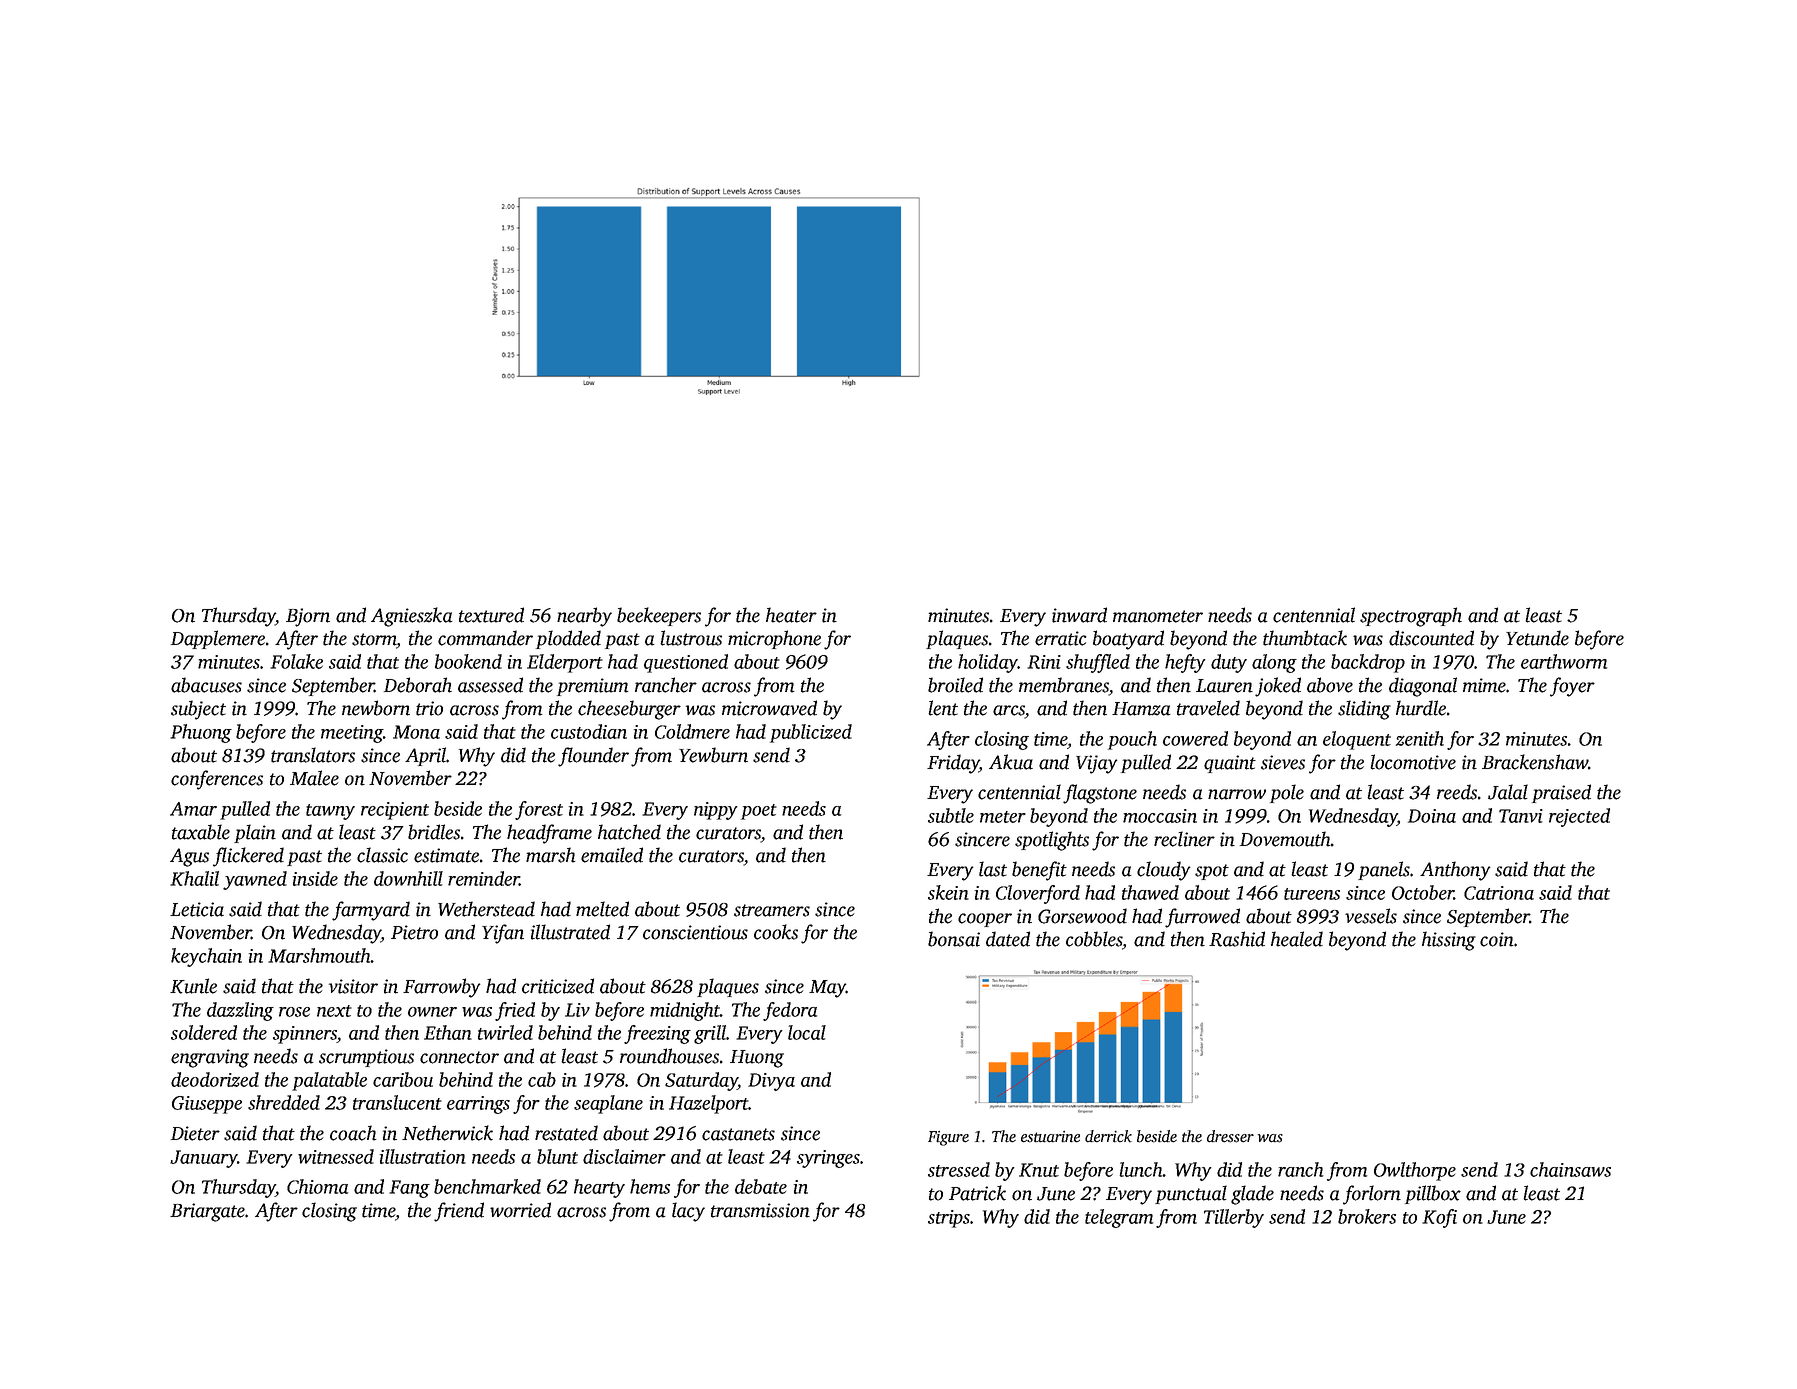 Image resolution: width=1797 pixels, height=1389 pixels. What do you see at coordinates (1079, 615) in the page?
I see `inward` at bounding box center [1079, 615].
